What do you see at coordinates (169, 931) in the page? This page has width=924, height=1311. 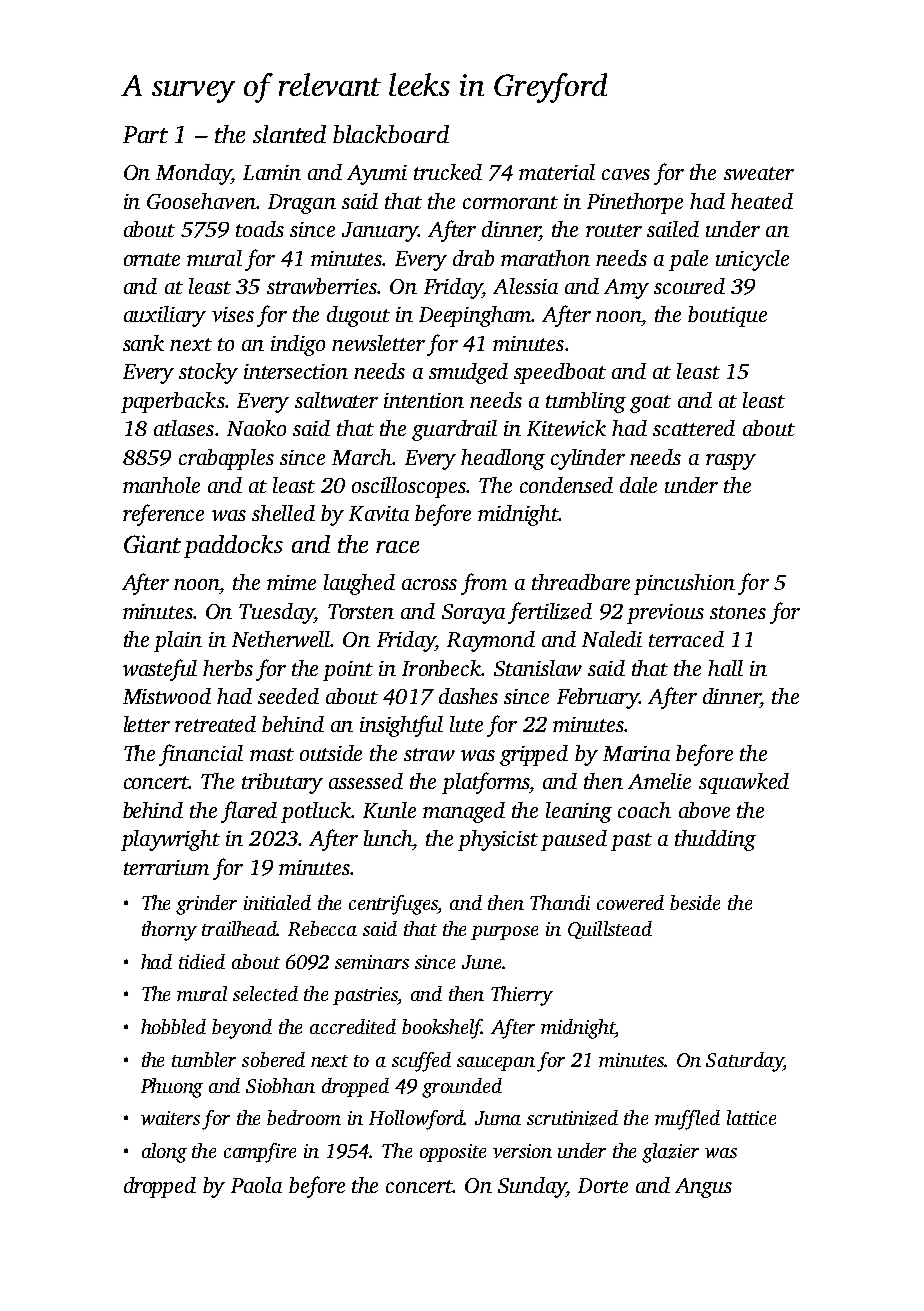 I see `thorny` at bounding box center [169, 931].
